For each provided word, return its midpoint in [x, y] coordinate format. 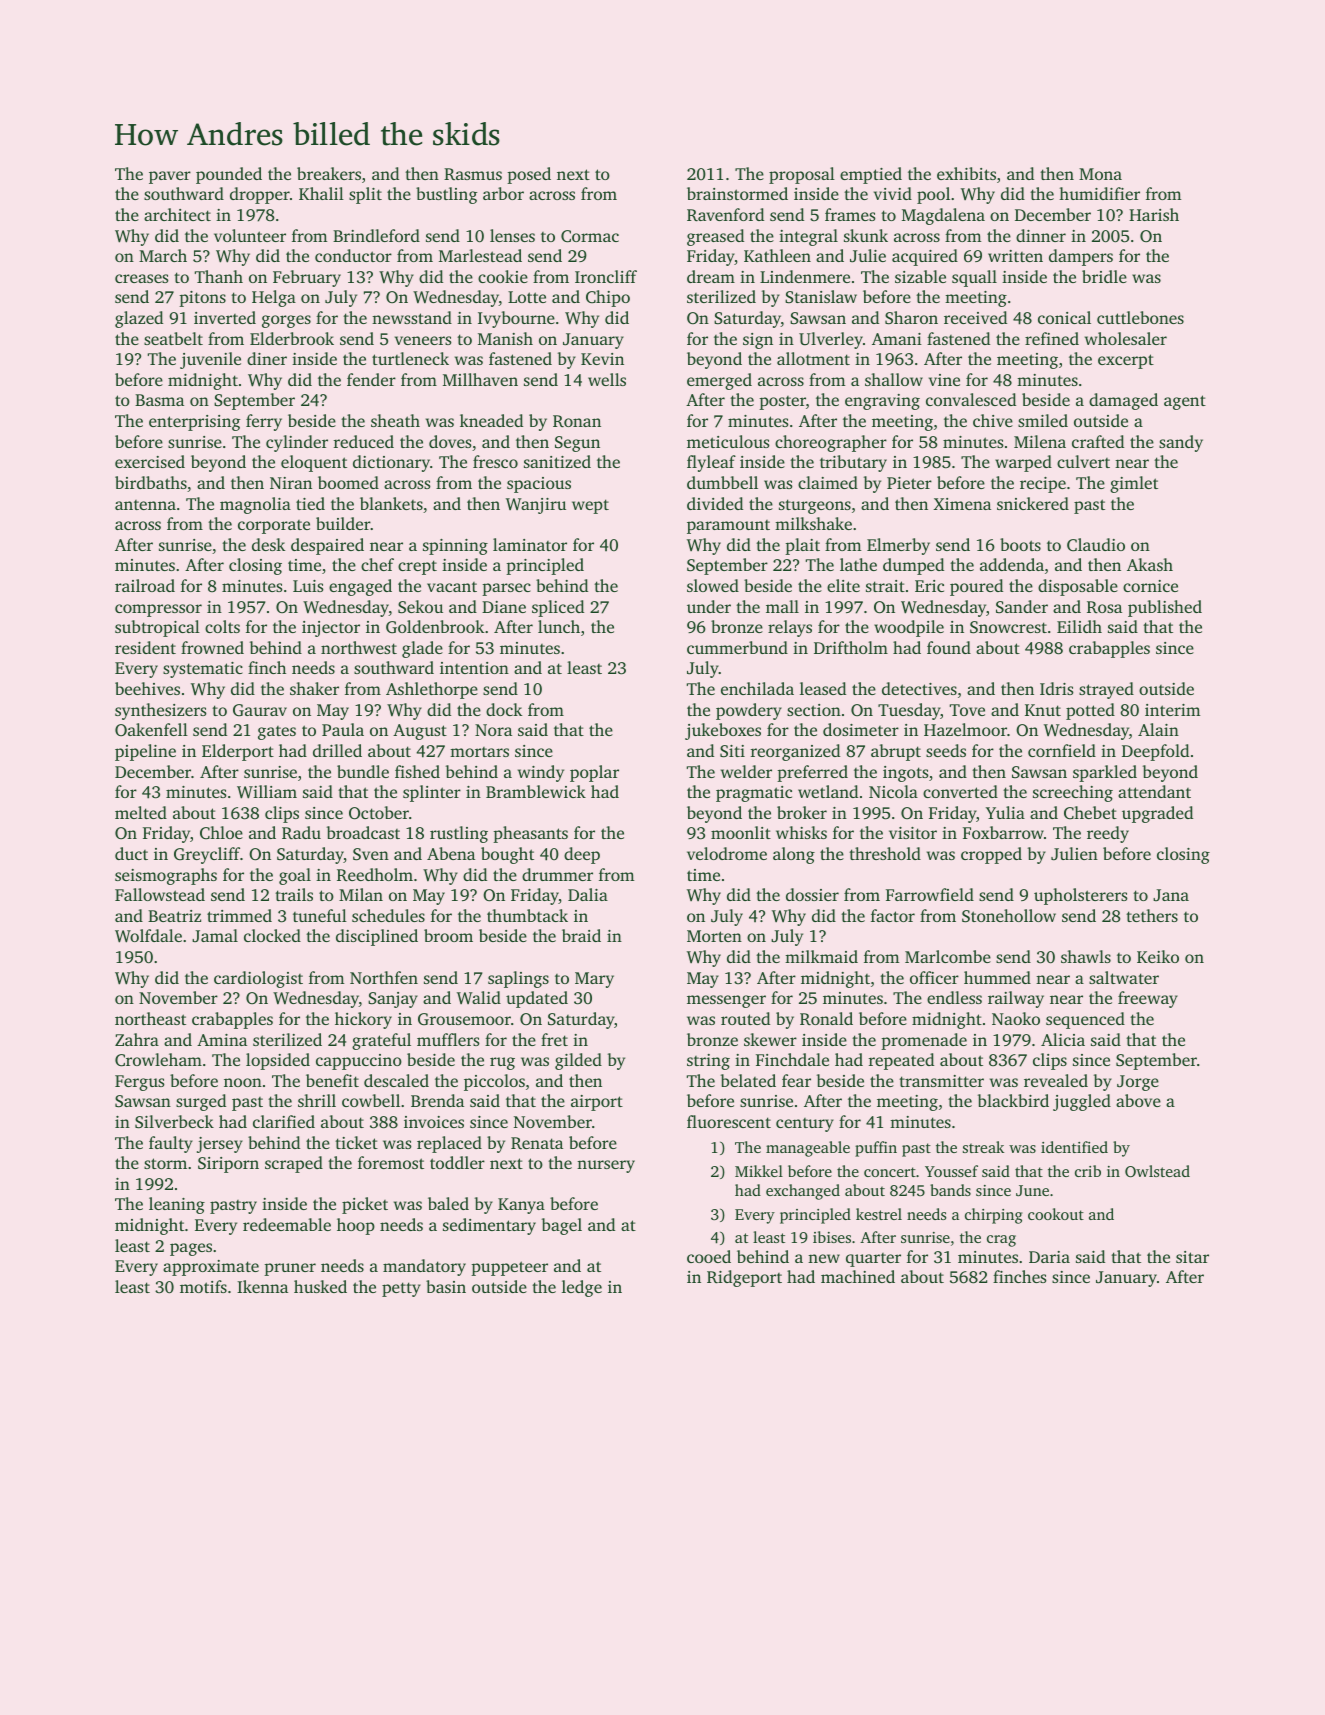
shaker [314, 688]
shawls [1086, 956]
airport [597, 1103]
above [1138, 1100]
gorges [286, 321]
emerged [719, 381]
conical [1064, 317]
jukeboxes [723, 731]
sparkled [1105, 773]
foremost [391, 1162]
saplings [518, 979]
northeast [150, 1018]
